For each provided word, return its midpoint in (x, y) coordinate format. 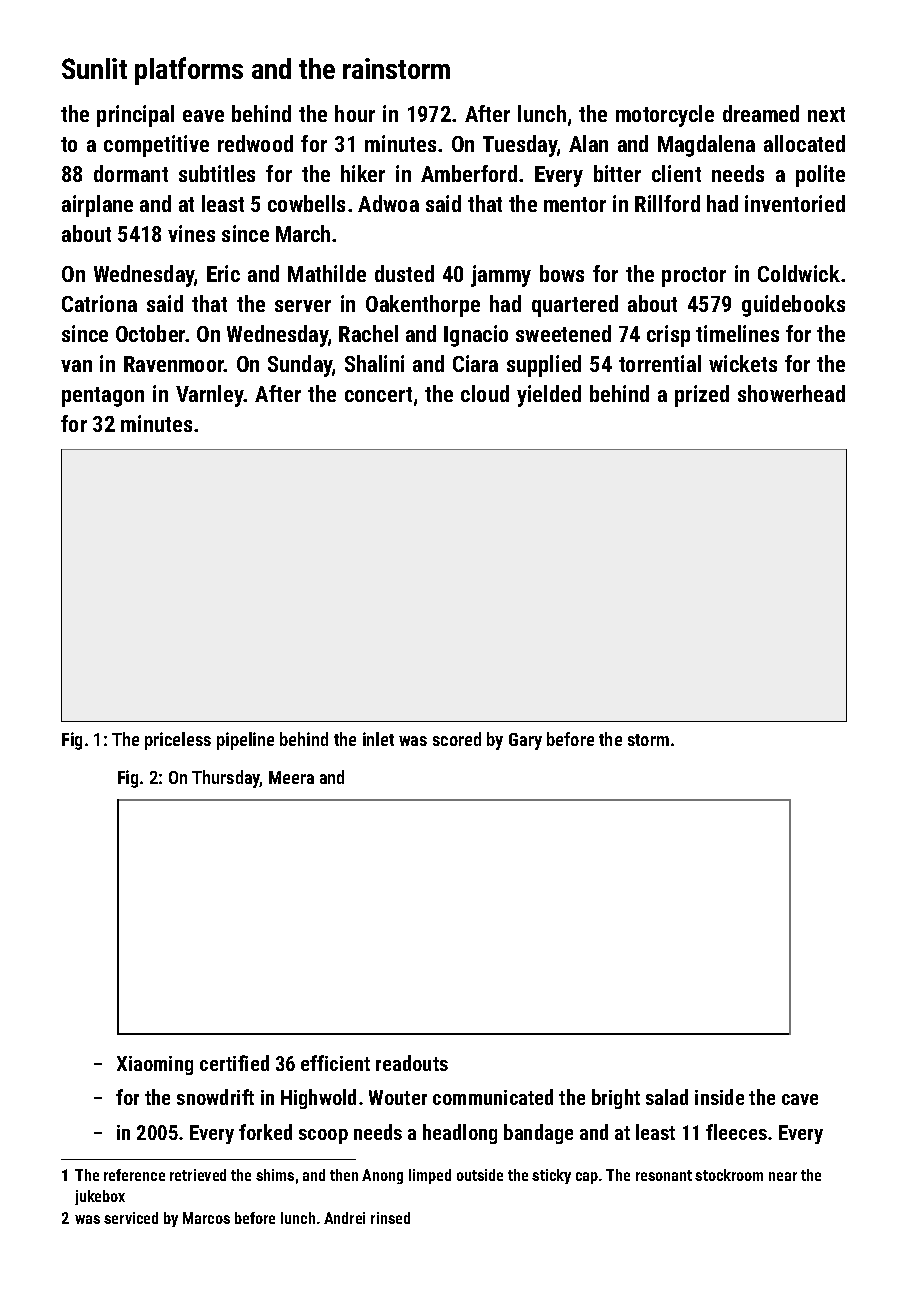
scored (457, 739)
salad (667, 1097)
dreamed (761, 113)
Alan (588, 143)
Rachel (368, 333)
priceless (178, 741)
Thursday (226, 779)
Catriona (99, 303)
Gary (525, 741)
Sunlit (94, 68)
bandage (538, 1134)
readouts (412, 1063)
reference (134, 1175)
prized (702, 396)
